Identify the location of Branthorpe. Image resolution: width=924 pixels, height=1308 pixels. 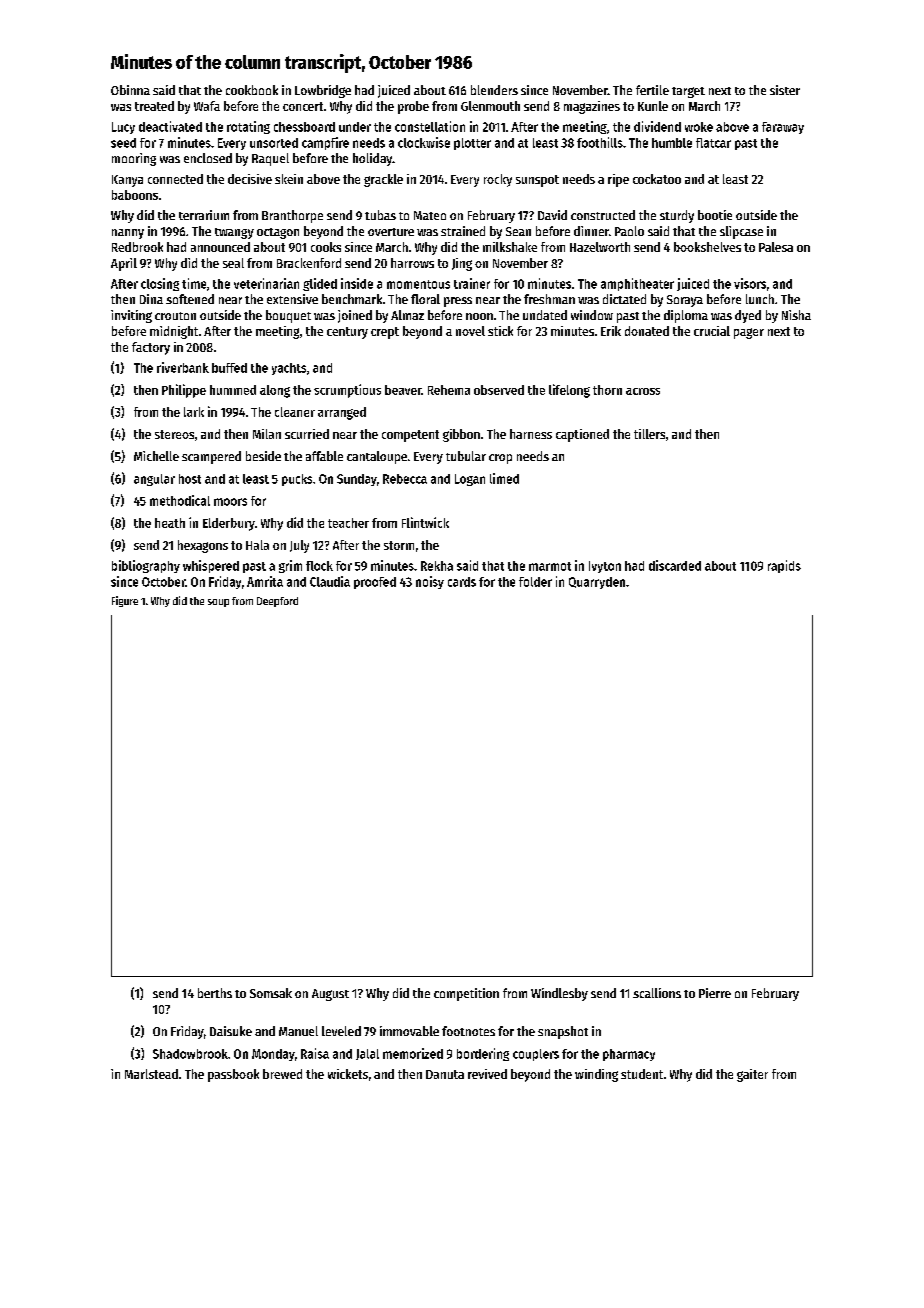
(292, 216).
